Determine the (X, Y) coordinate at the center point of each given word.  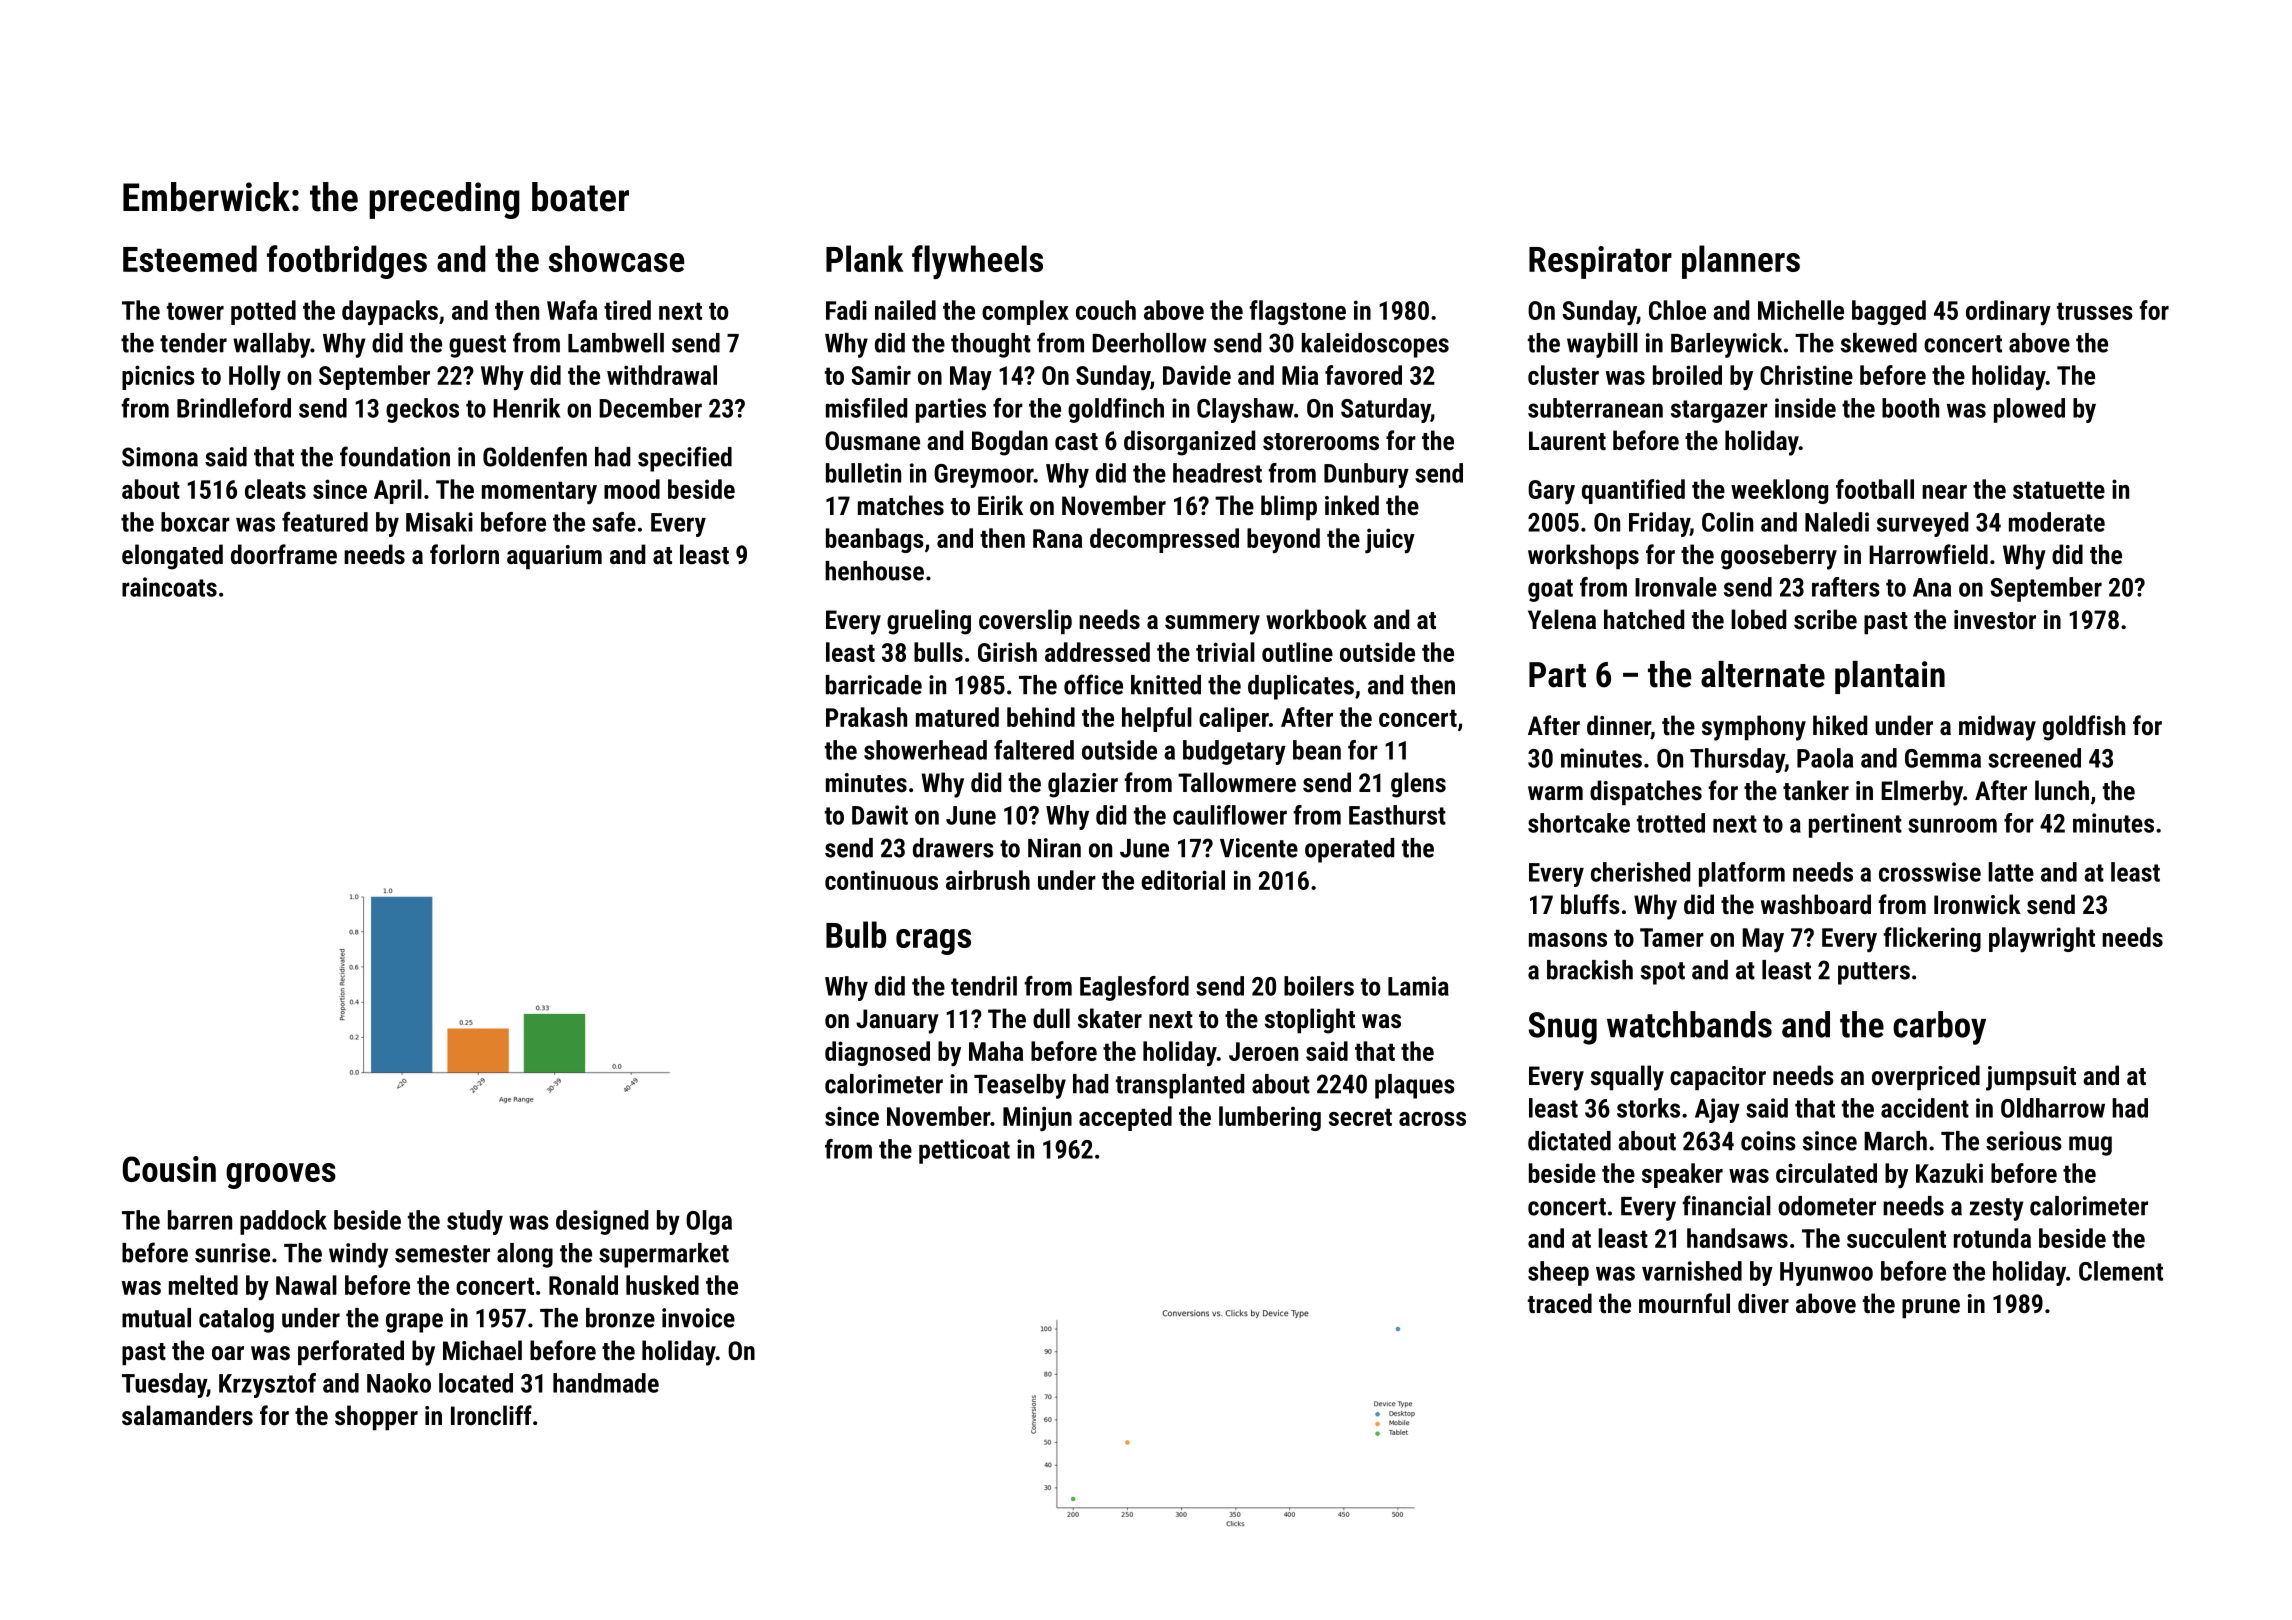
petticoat (964, 1151)
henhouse (874, 571)
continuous (881, 880)
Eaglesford (1134, 988)
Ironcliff (491, 1415)
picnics (158, 377)
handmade (606, 1383)
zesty (1997, 1209)
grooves (281, 1176)
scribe (1825, 619)
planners (1741, 262)
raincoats (169, 587)
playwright (2042, 939)
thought (991, 345)
